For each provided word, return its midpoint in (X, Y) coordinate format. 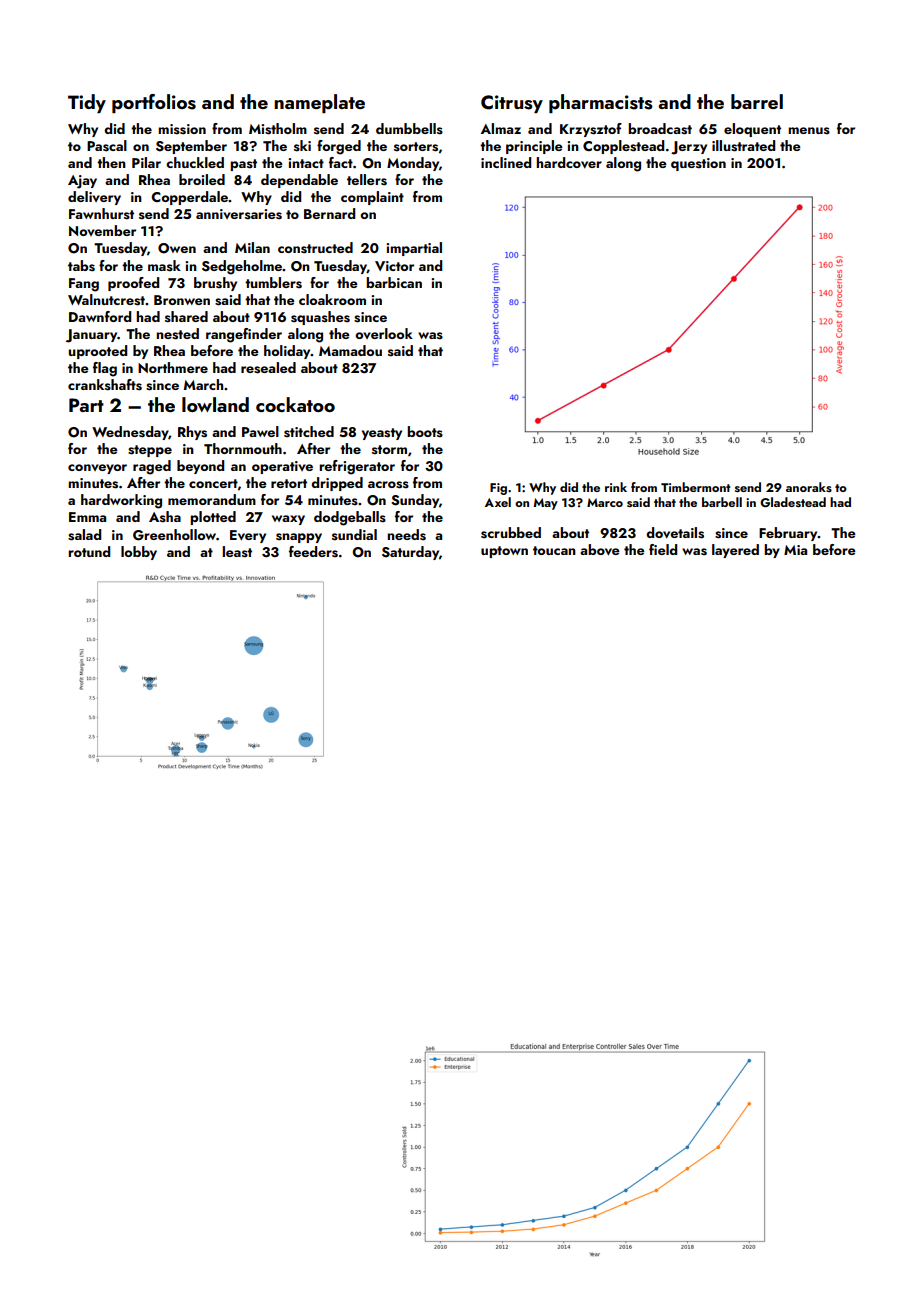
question (698, 164)
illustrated (743, 146)
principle (534, 147)
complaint (372, 198)
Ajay (82, 182)
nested (177, 334)
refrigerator (357, 467)
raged (152, 467)
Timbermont (695, 487)
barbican (394, 282)
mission (182, 129)
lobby (139, 553)
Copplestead (623, 147)
